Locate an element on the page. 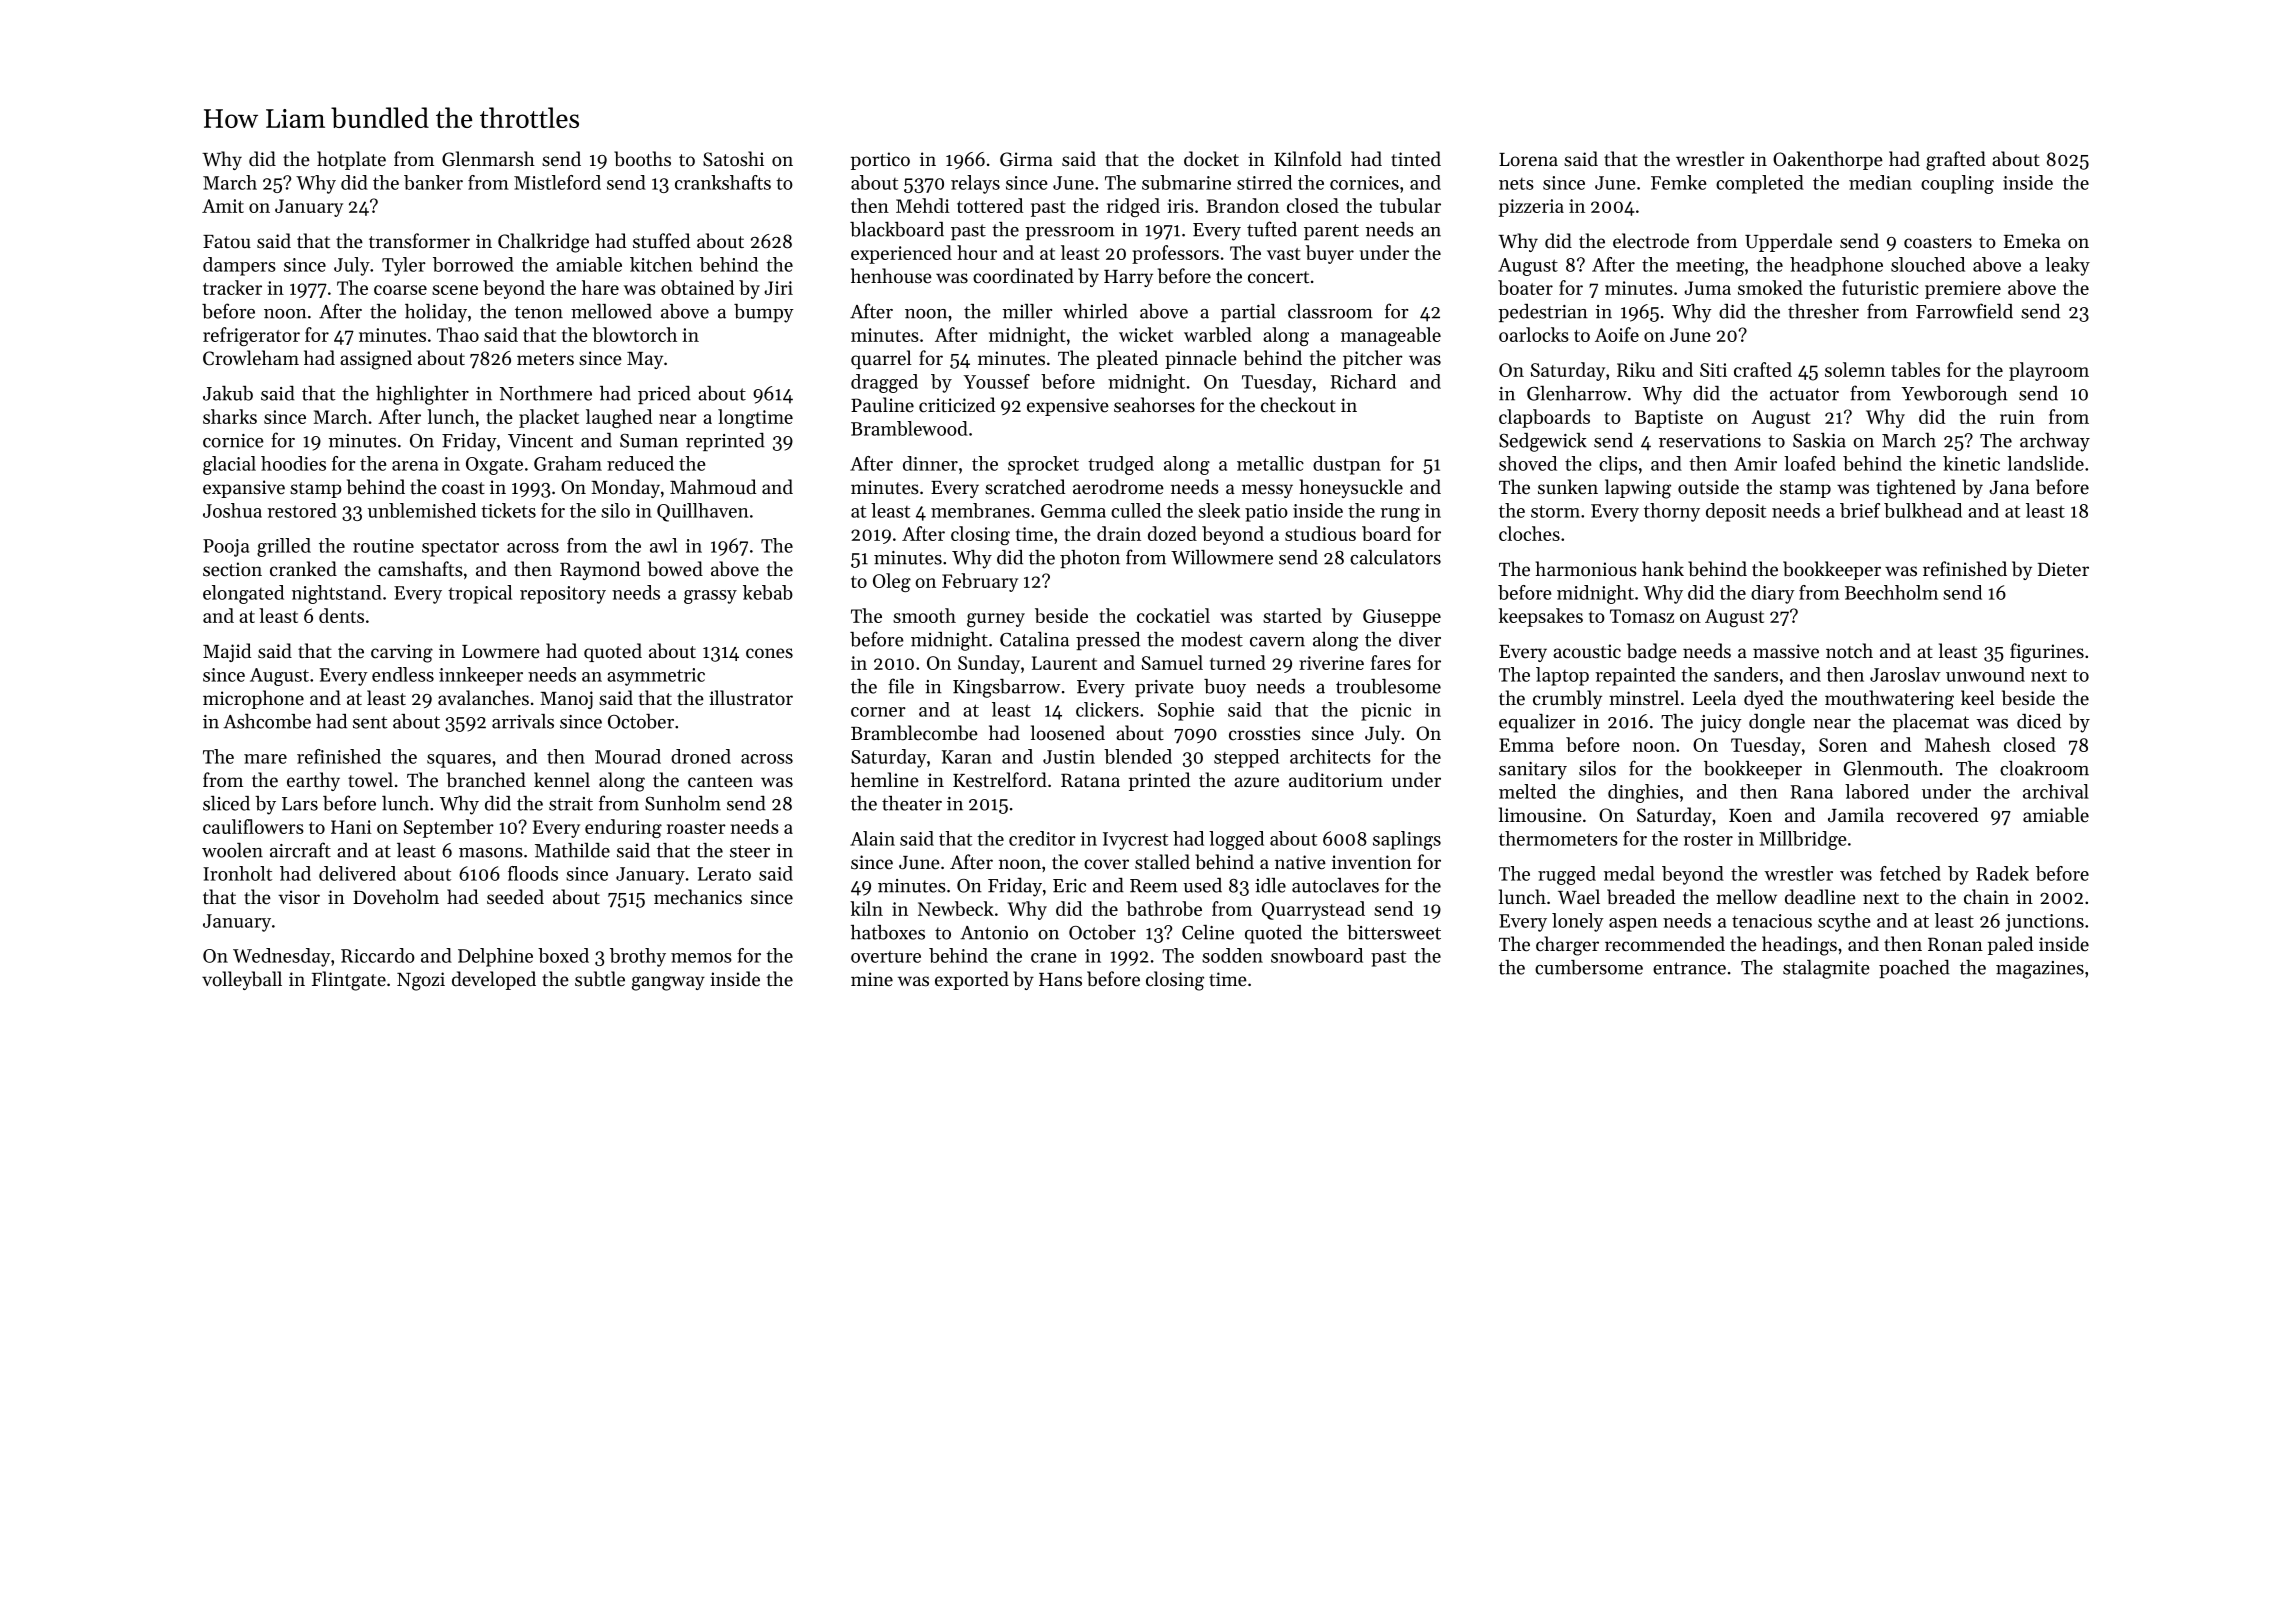  Hans is located at coordinates (1060, 980).
